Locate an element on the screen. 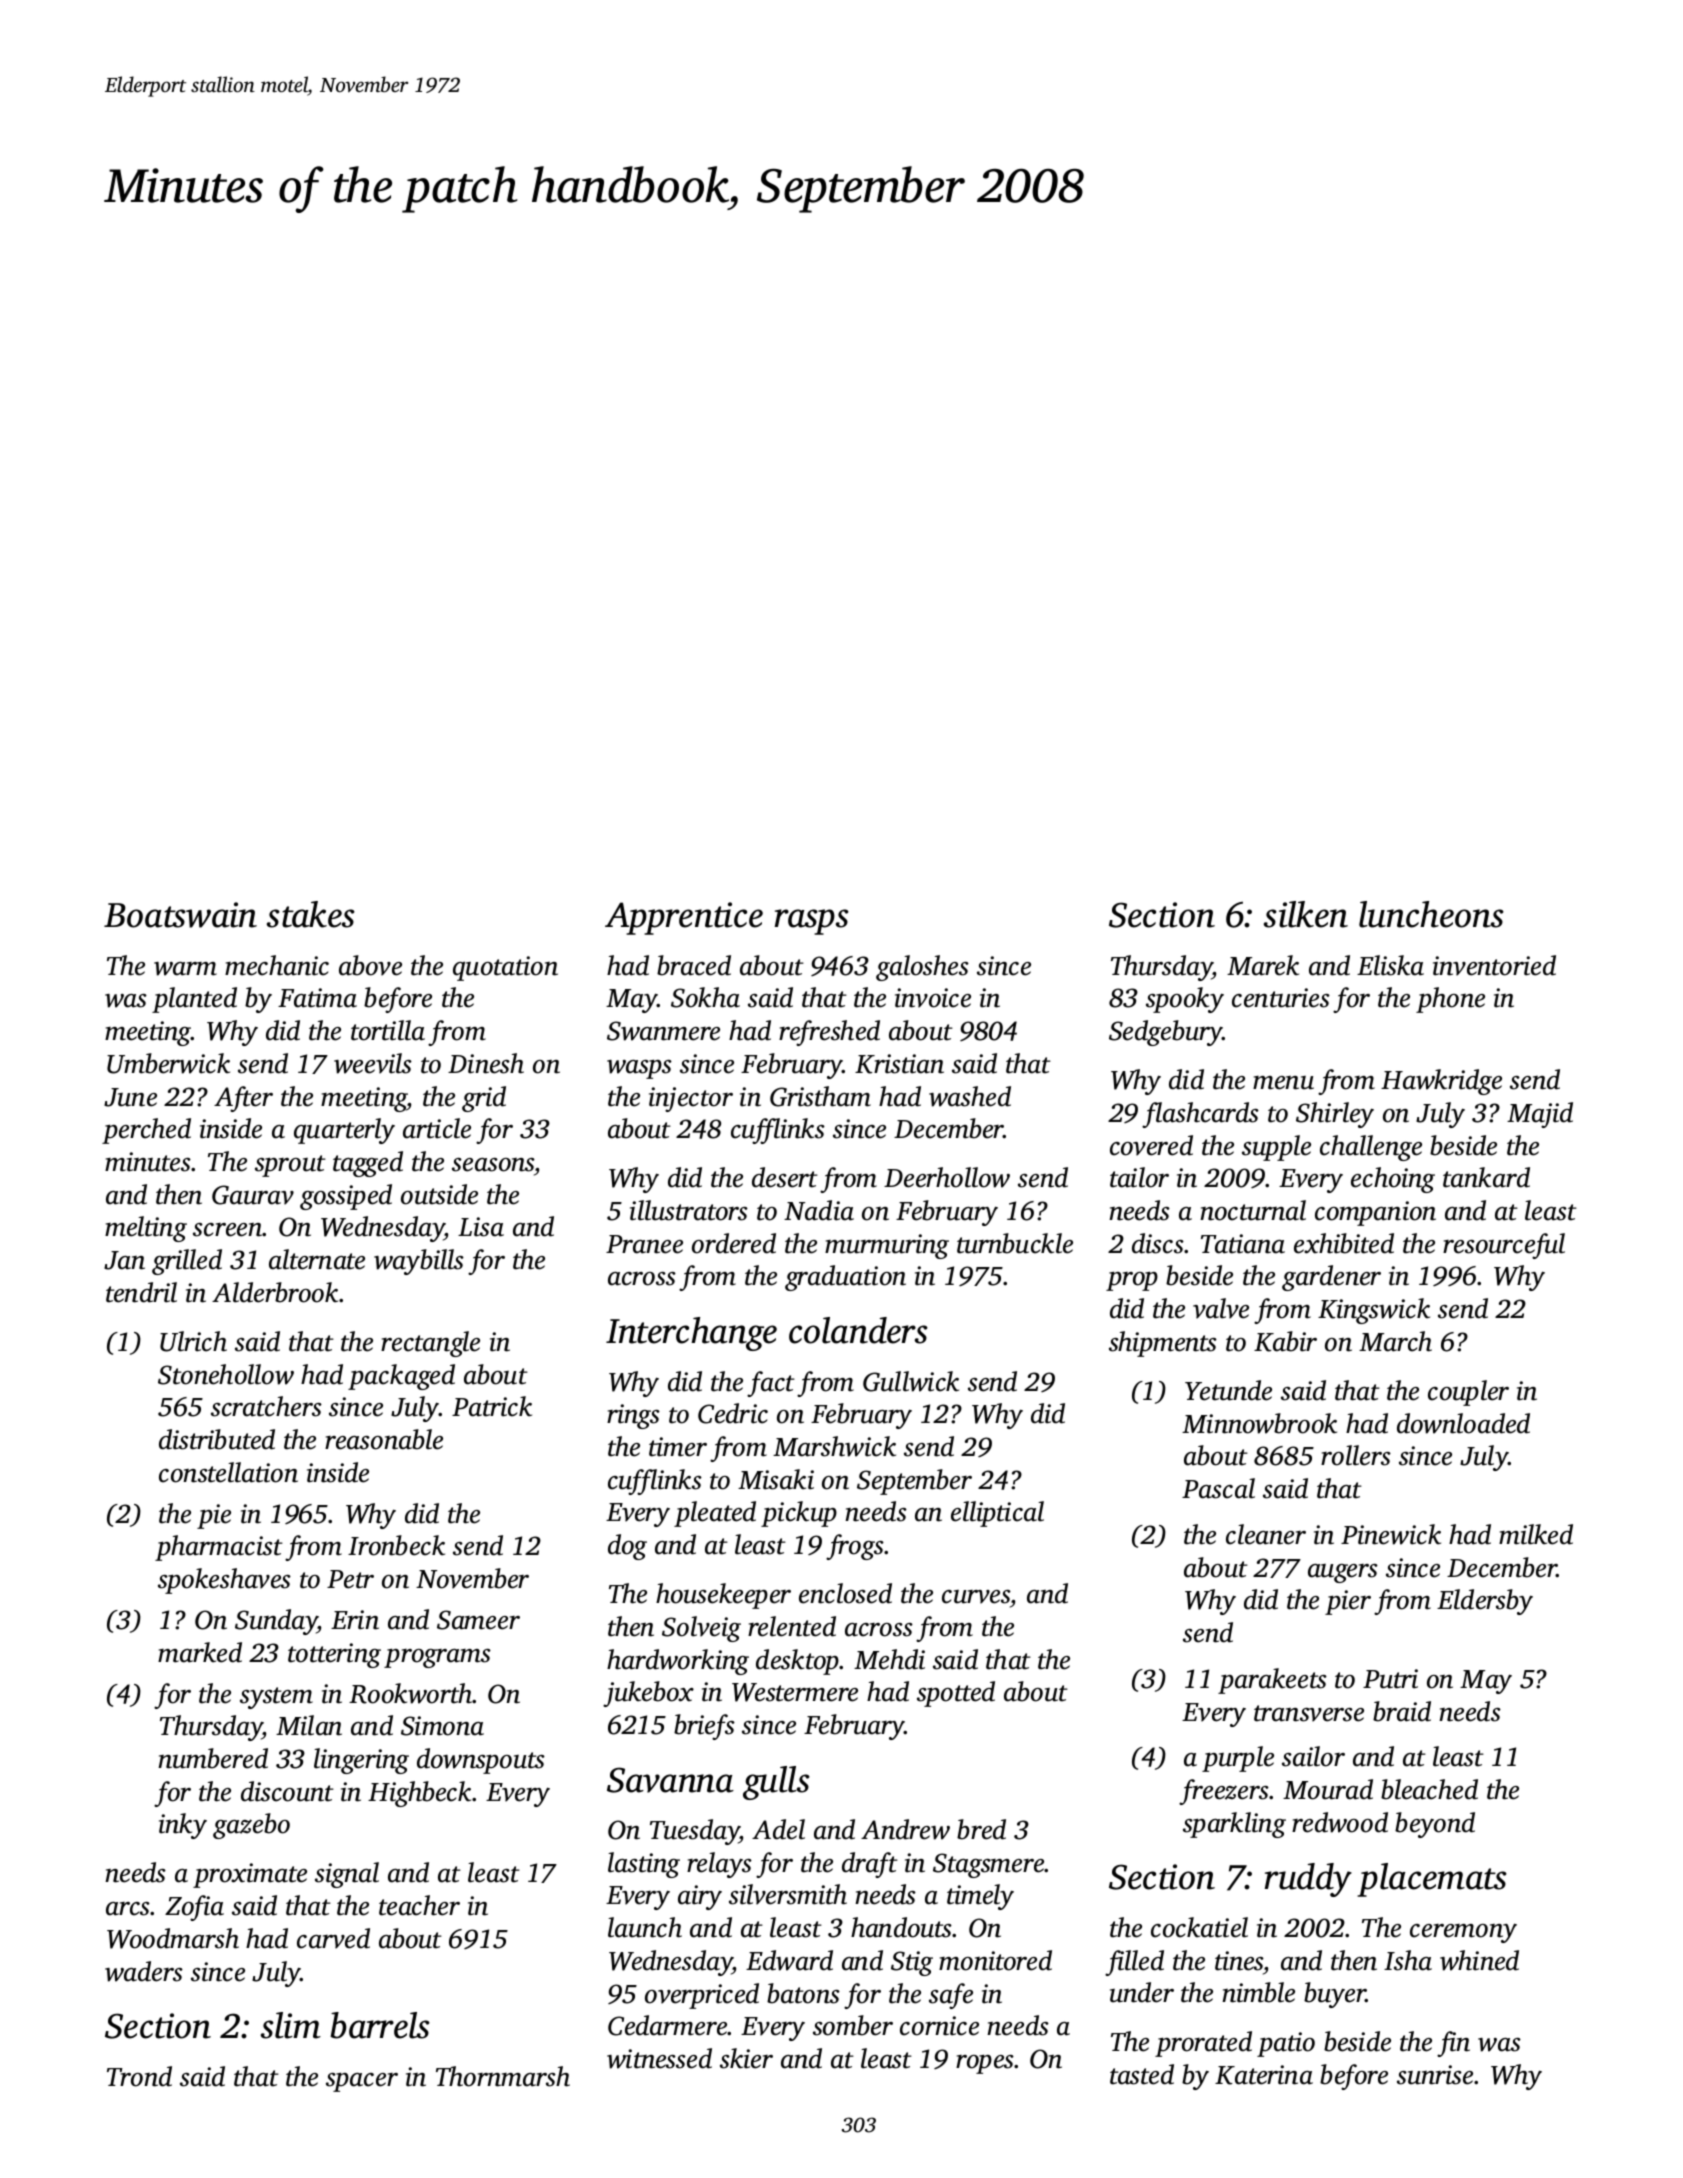  washed is located at coordinates (970, 1096).
